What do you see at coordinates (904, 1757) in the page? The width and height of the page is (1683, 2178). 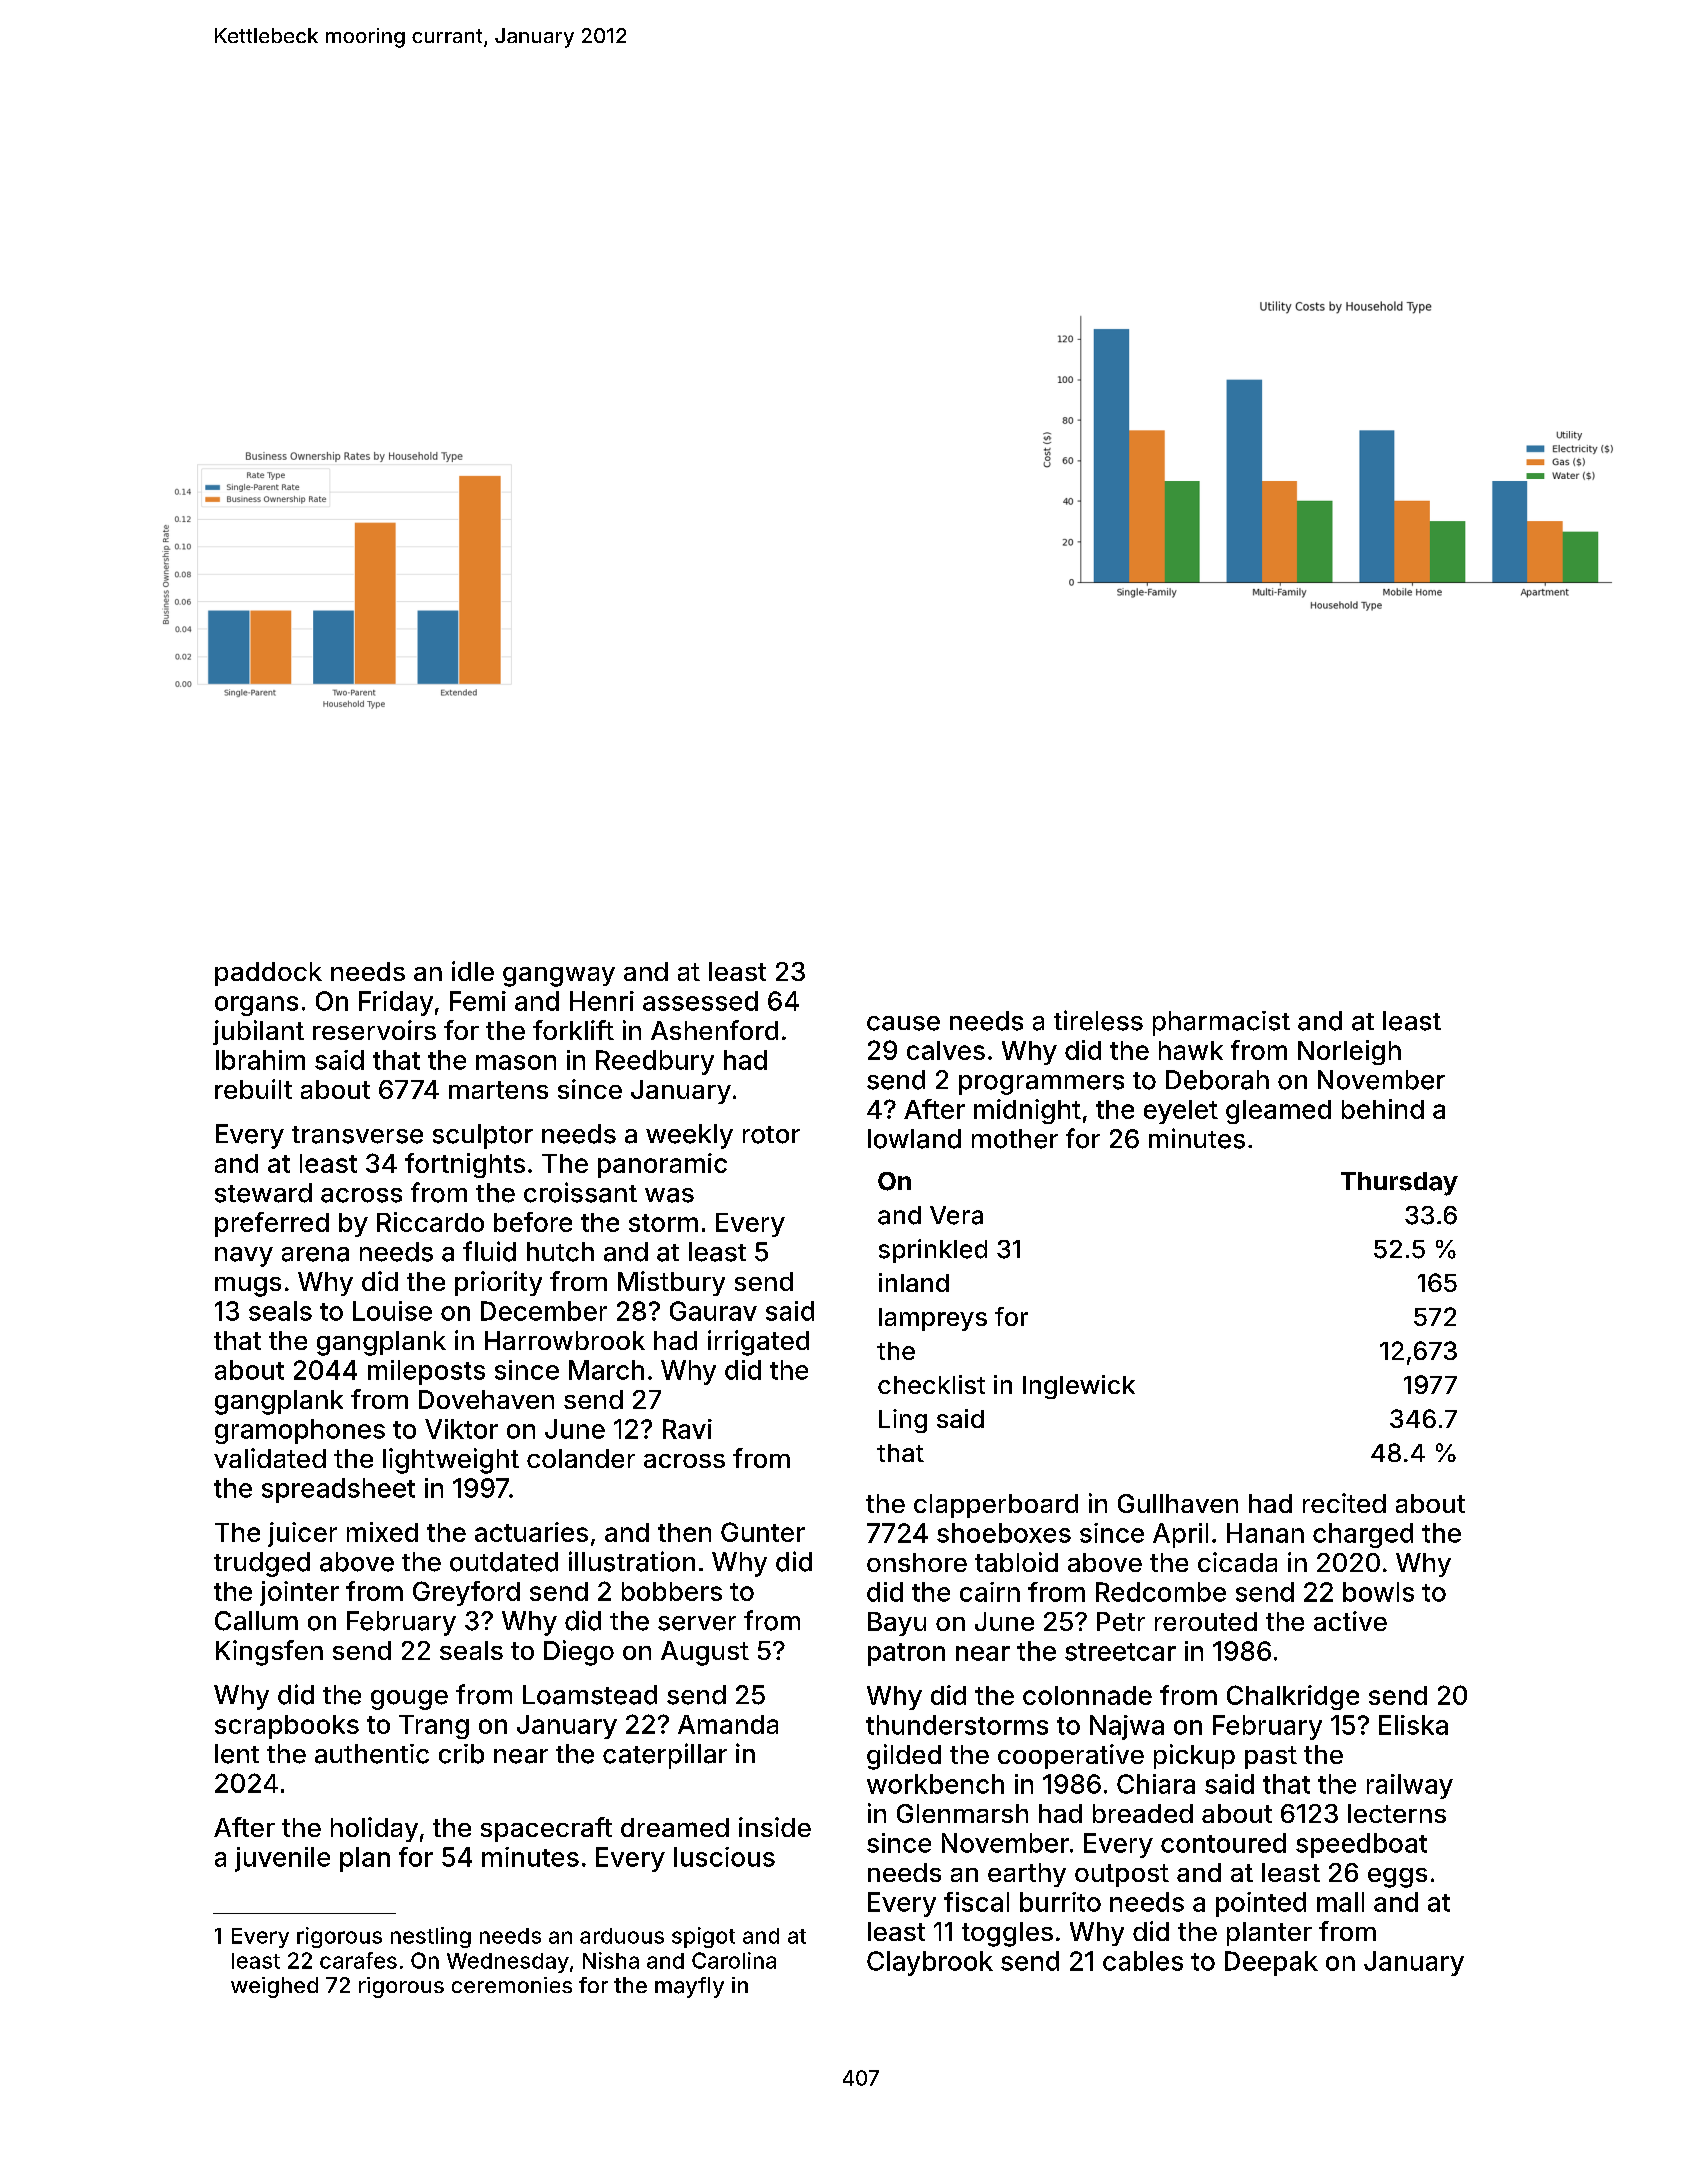 I see `gilded` at bounding box center [904, 1757].
